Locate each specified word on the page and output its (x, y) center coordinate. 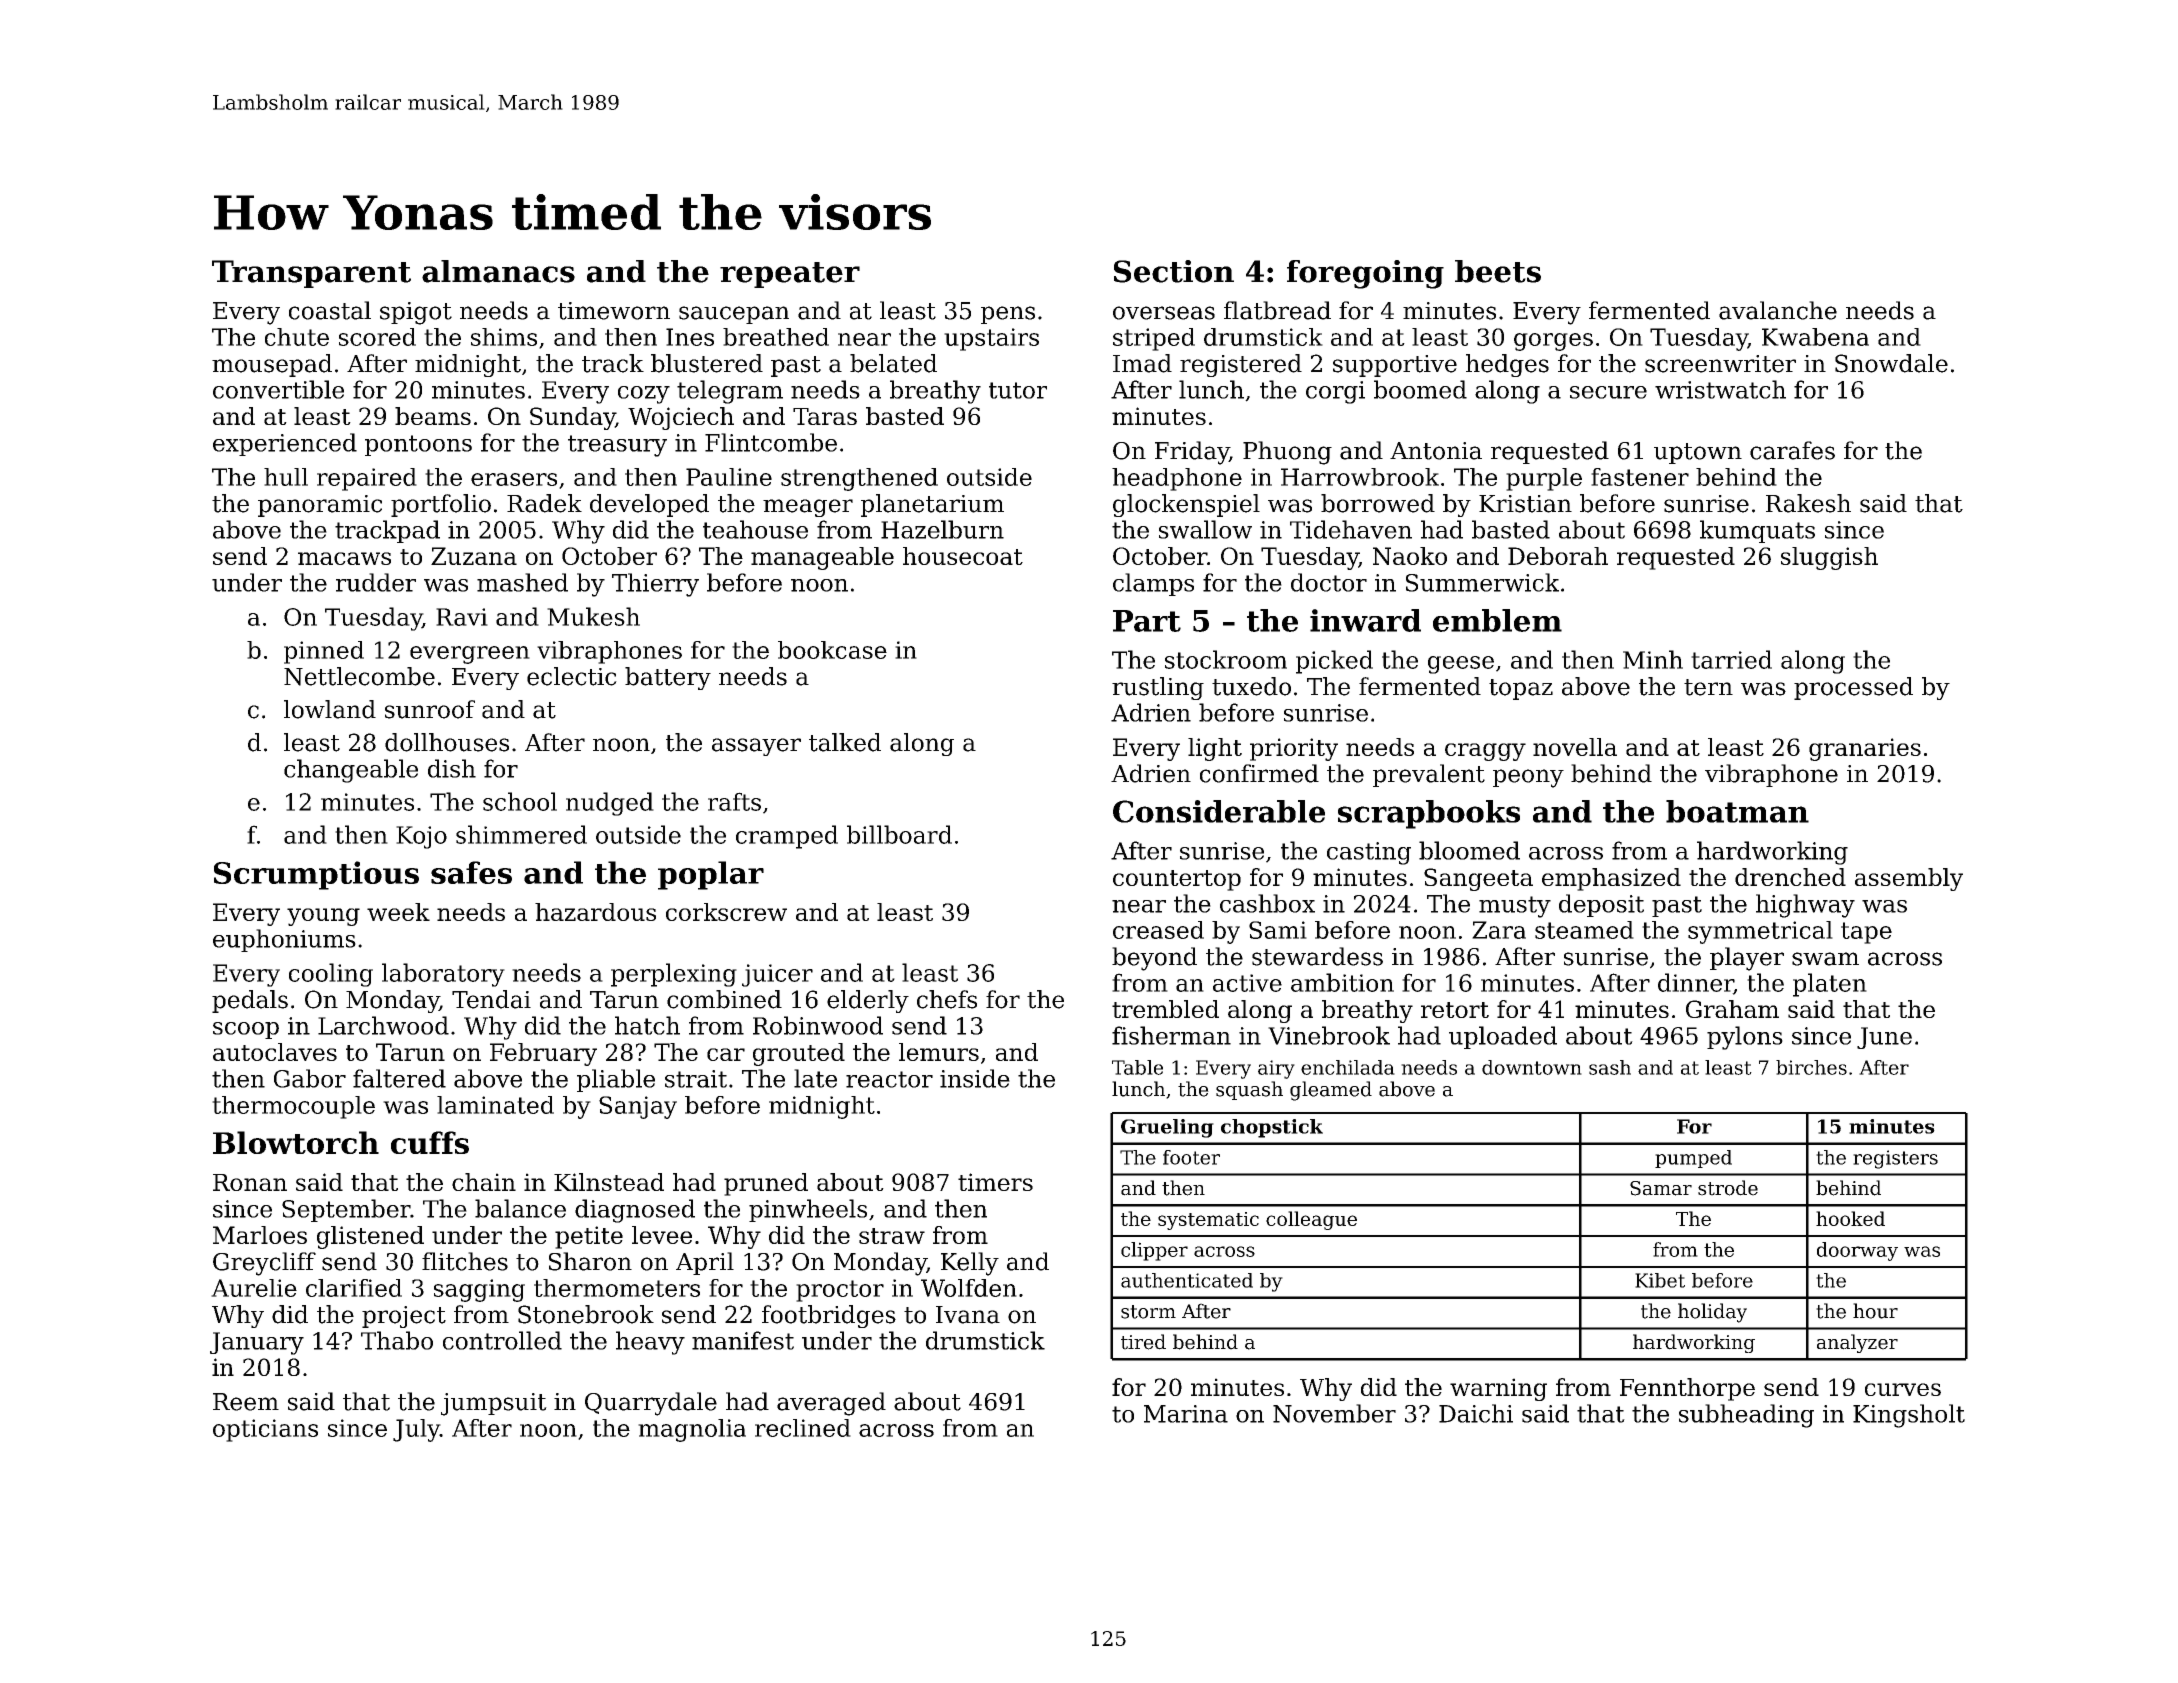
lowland (330, 709)
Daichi (1476, 1413)
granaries (1865, 749)
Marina (1186, 1414)
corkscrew (726, 912)
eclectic (572, 676)
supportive (1395, 366)
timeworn (614, 311)
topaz (1521, 689)
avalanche (1778, 310)
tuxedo (1251, 686)
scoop (246, 1030)
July (416, 1430)
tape (1866, 933)
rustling (1158, 688)
